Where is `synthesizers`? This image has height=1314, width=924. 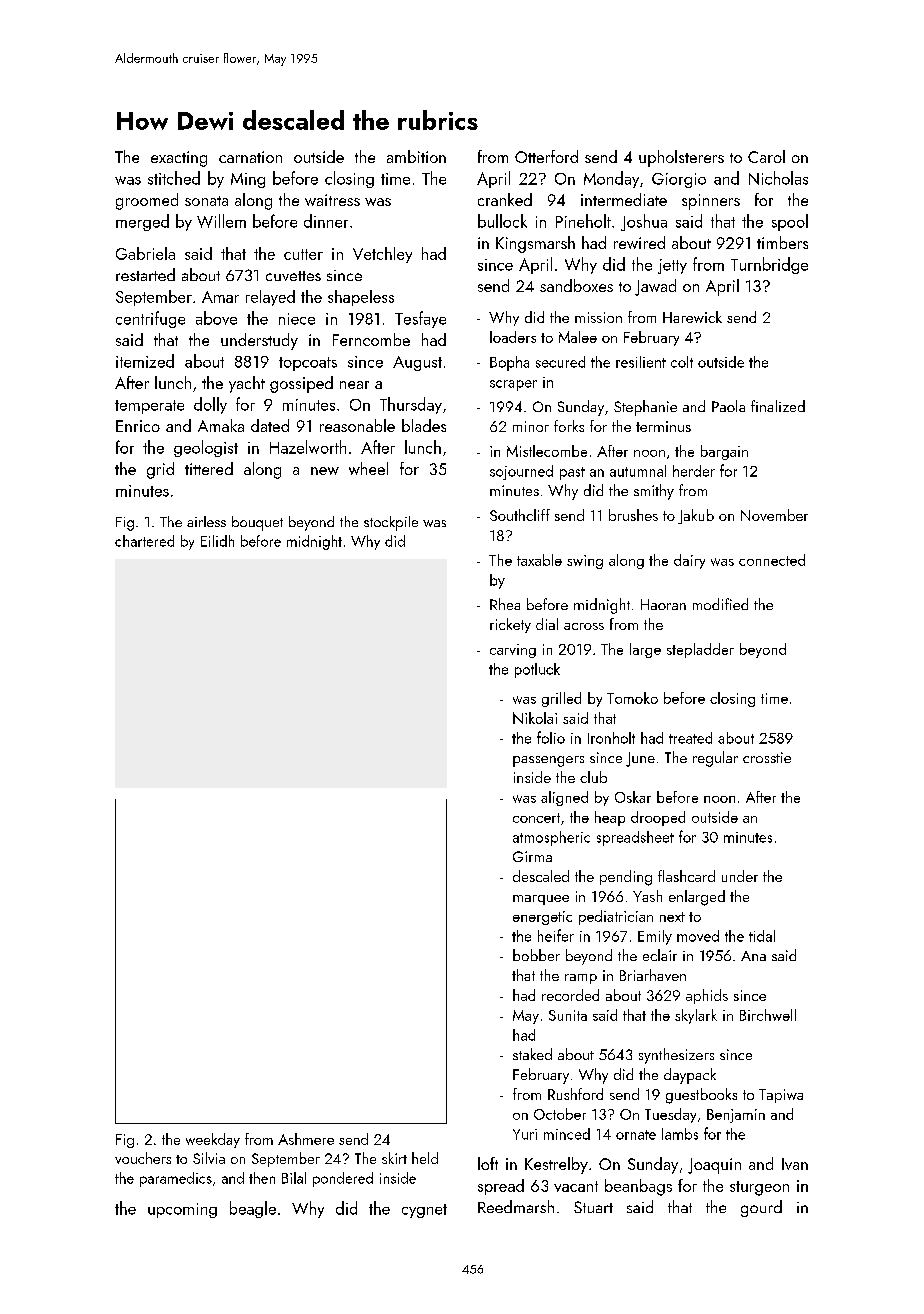 synthesizers is located at coordinates (676, 1056).
